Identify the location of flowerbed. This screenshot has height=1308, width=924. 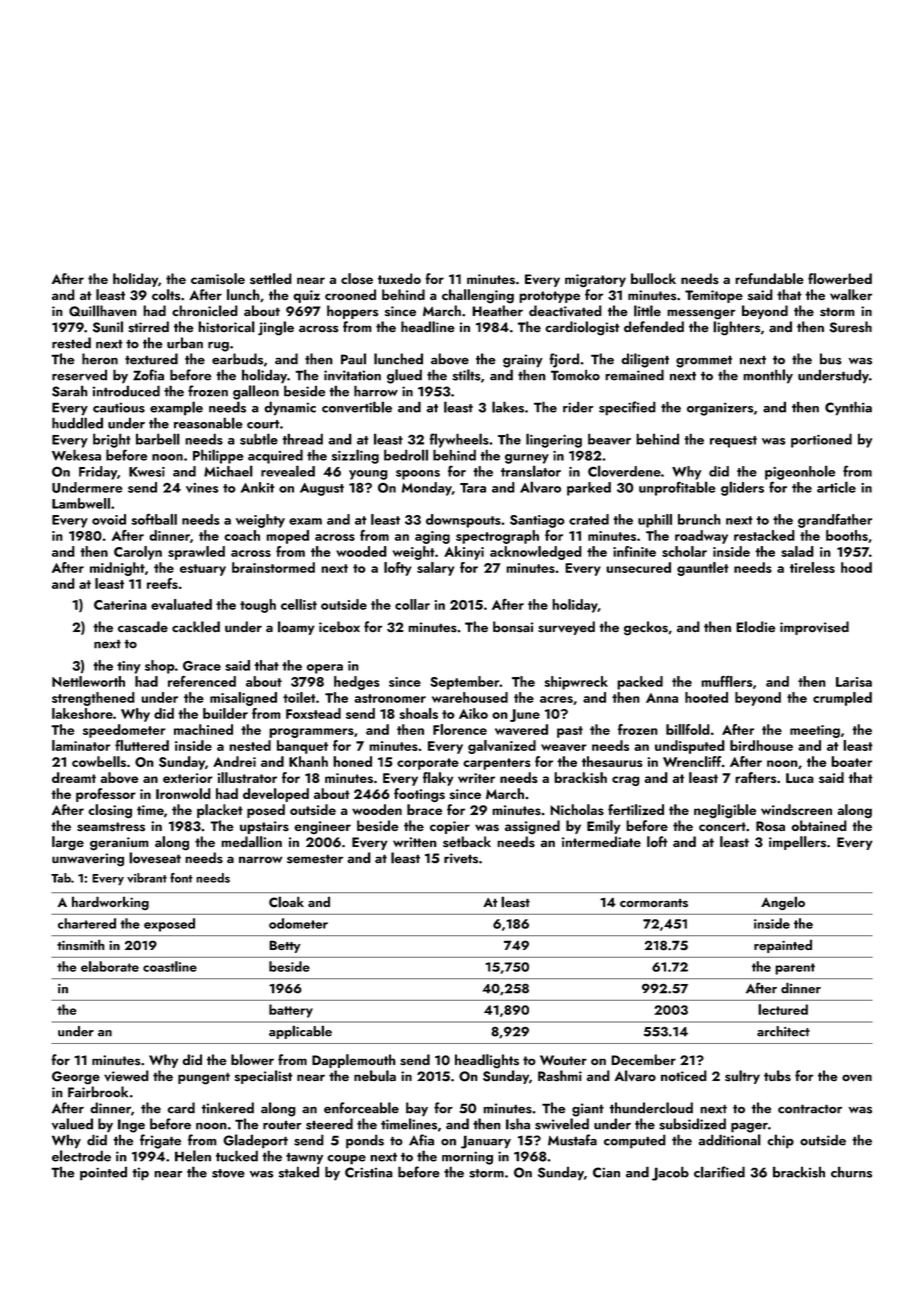
(840, 278).
